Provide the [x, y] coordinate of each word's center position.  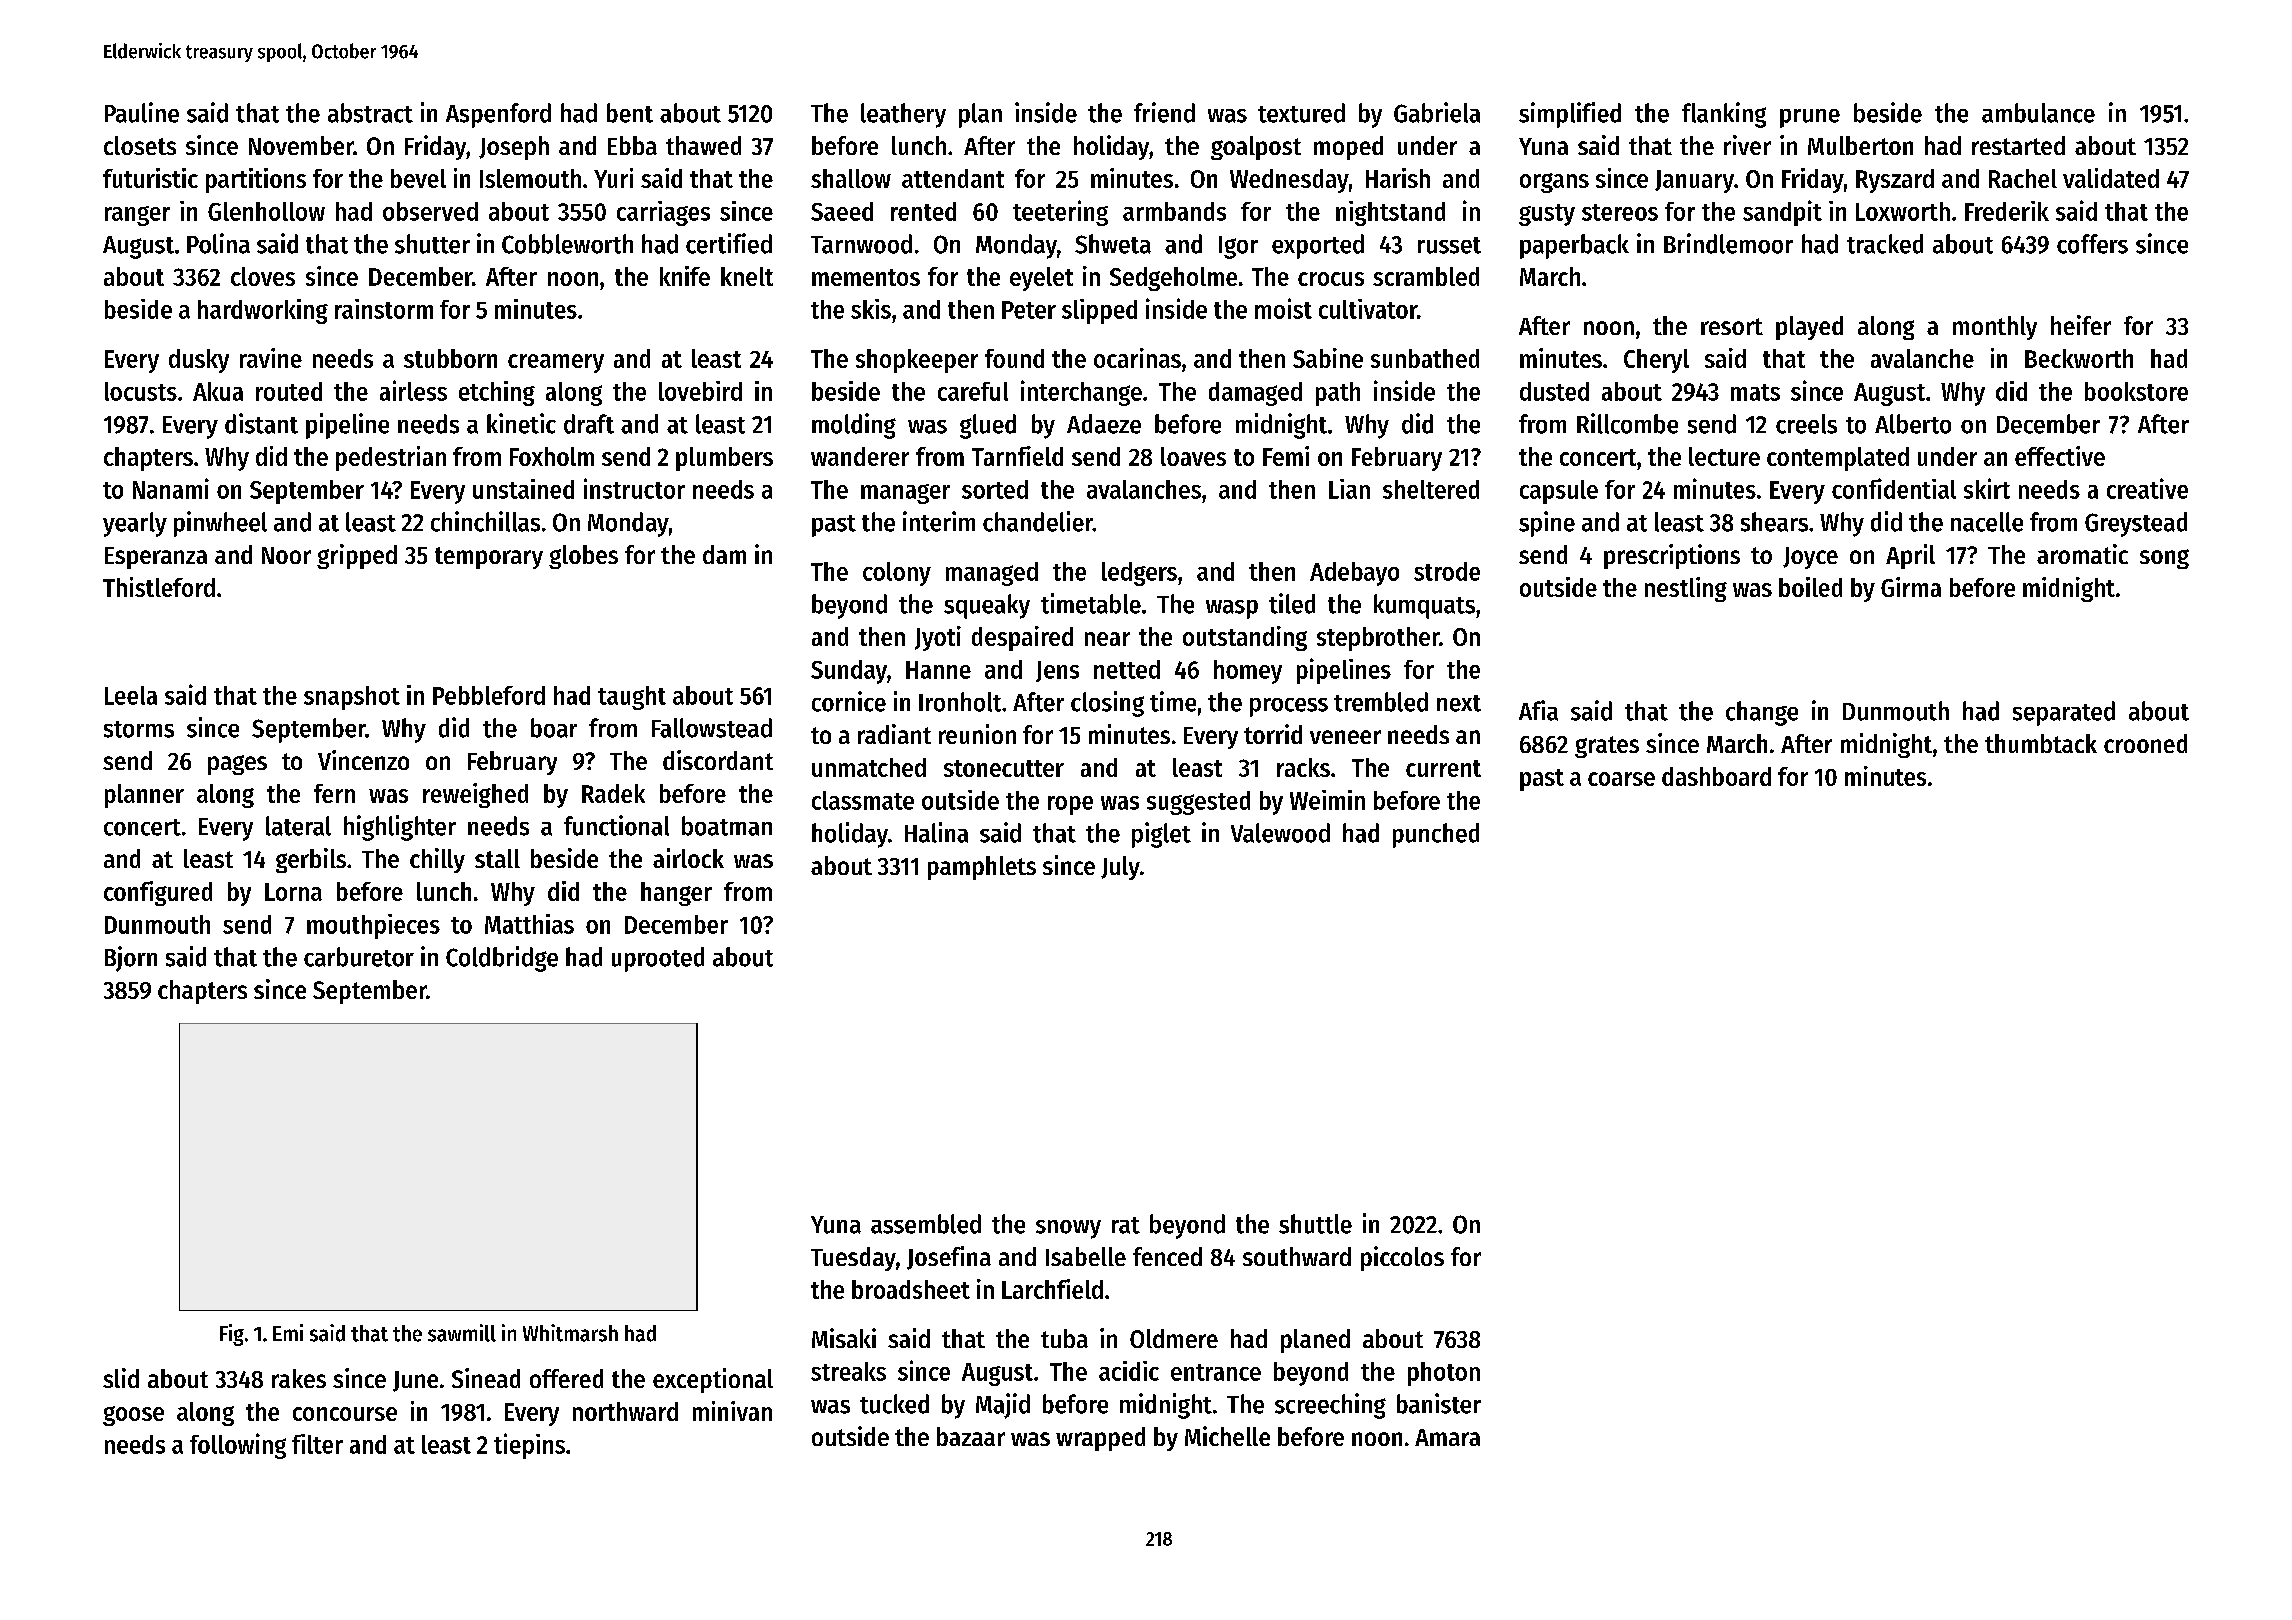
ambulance [2038, 113]
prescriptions [1672, 556]
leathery [903, 115]
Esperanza [156, 558]
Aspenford [498, 115]
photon [1444, 1374]
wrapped [1100, 1439]
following [238, 1446]
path [1338, 394]
